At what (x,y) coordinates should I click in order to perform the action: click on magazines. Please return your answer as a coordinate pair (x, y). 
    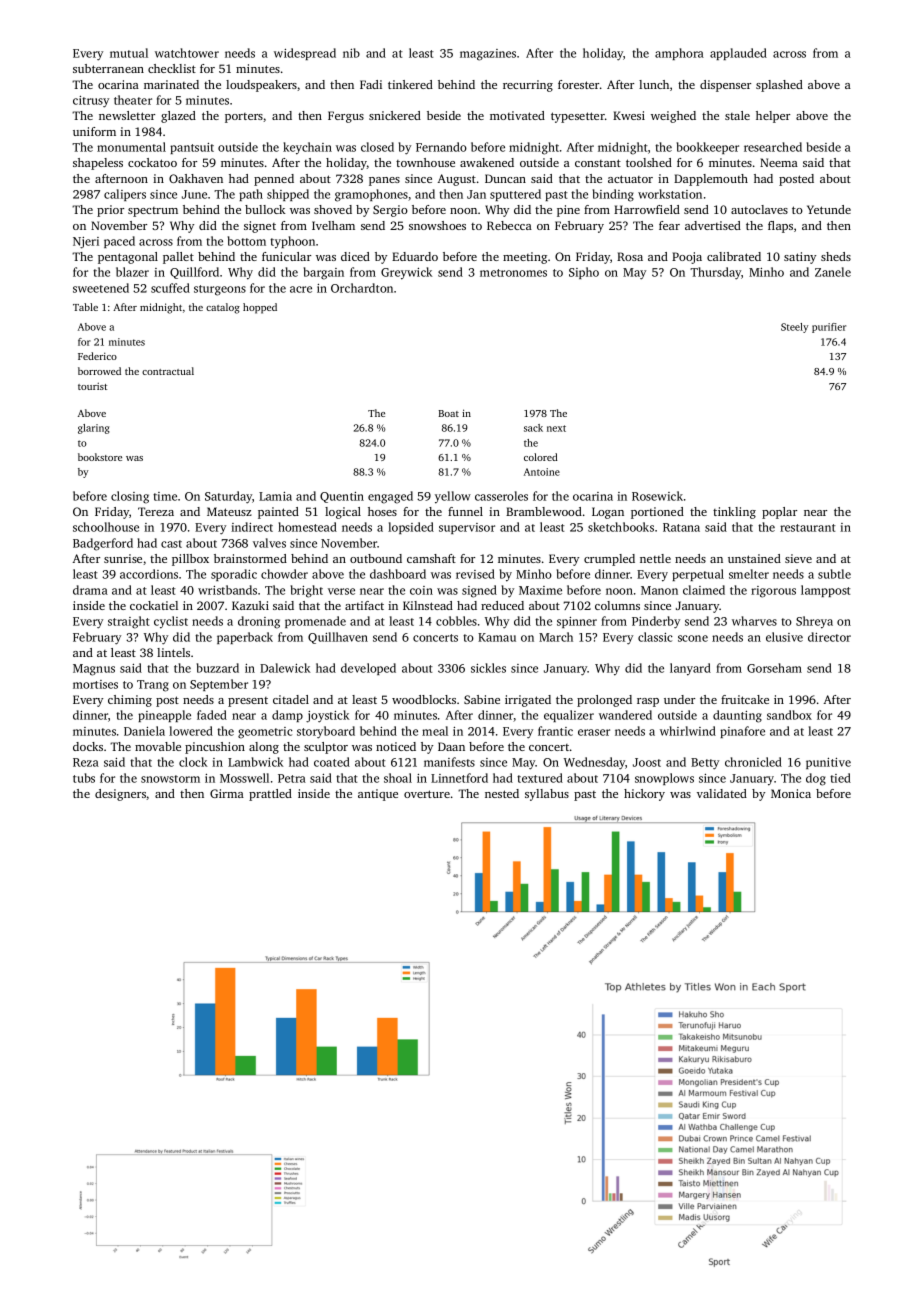
    Looking at the image, I should click on (488, 55).
